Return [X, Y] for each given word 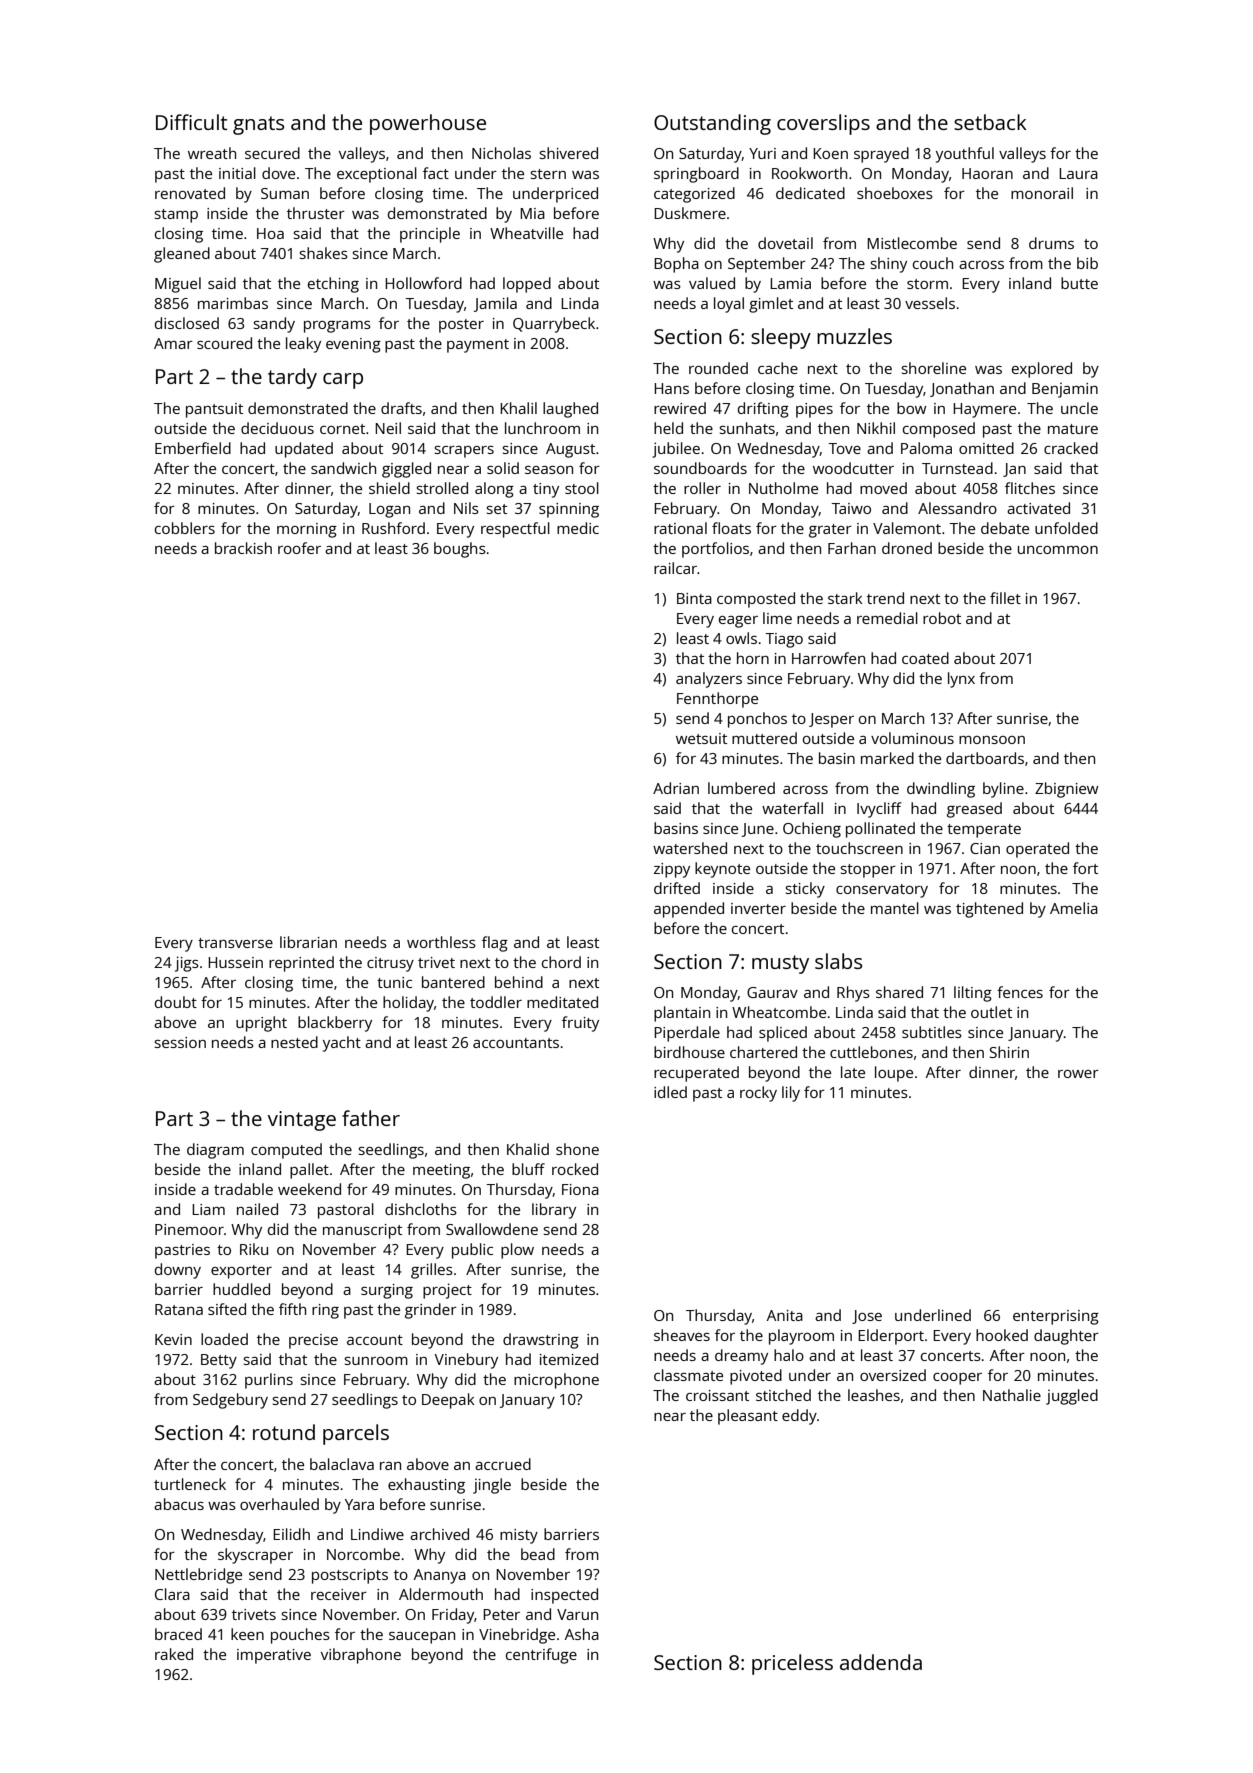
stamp [176, 216]
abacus [179, 1504]
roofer [299, 548]
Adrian [676, 788]
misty [519, 1536]
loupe [894, 1074]
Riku [254, 1249]
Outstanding [712, 124]
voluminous [912, 738]
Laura [1078, 173]
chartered [763, 1052]
